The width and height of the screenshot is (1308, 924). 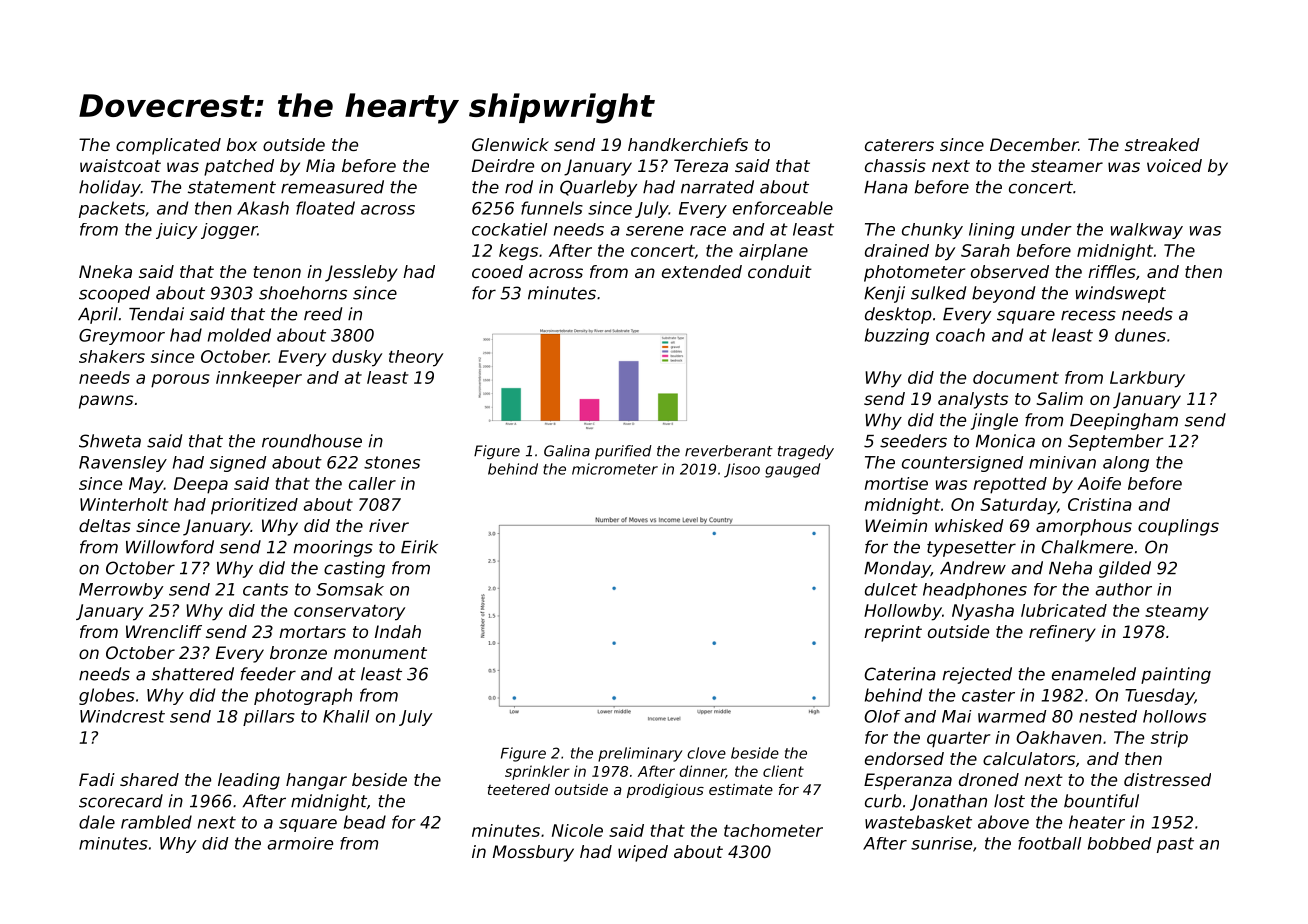 What do you see at coordinates (97, 822) in the screenshot?
I see `dale` at bounding box center [97, 822].
